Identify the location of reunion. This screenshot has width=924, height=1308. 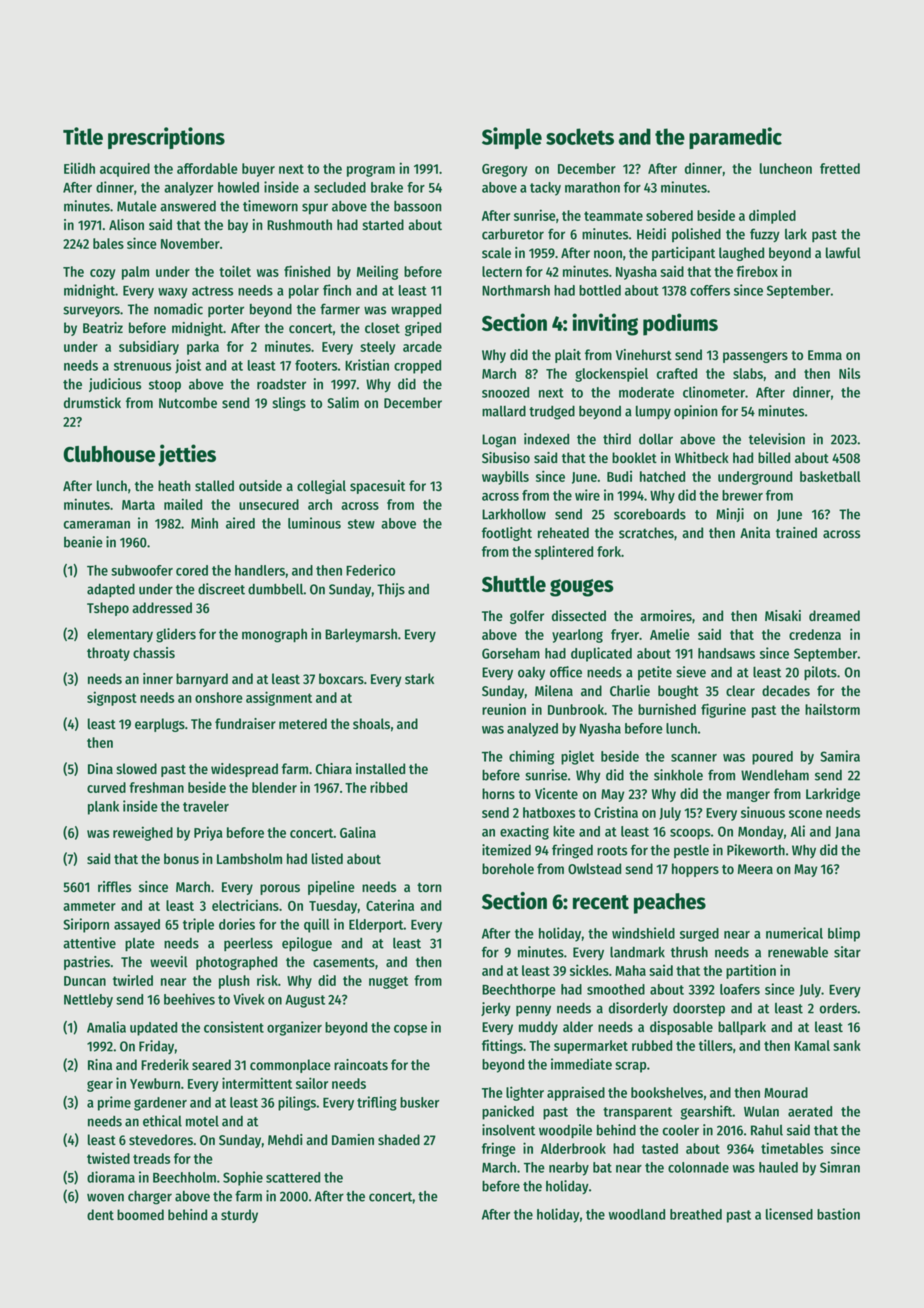
(504, 709).
